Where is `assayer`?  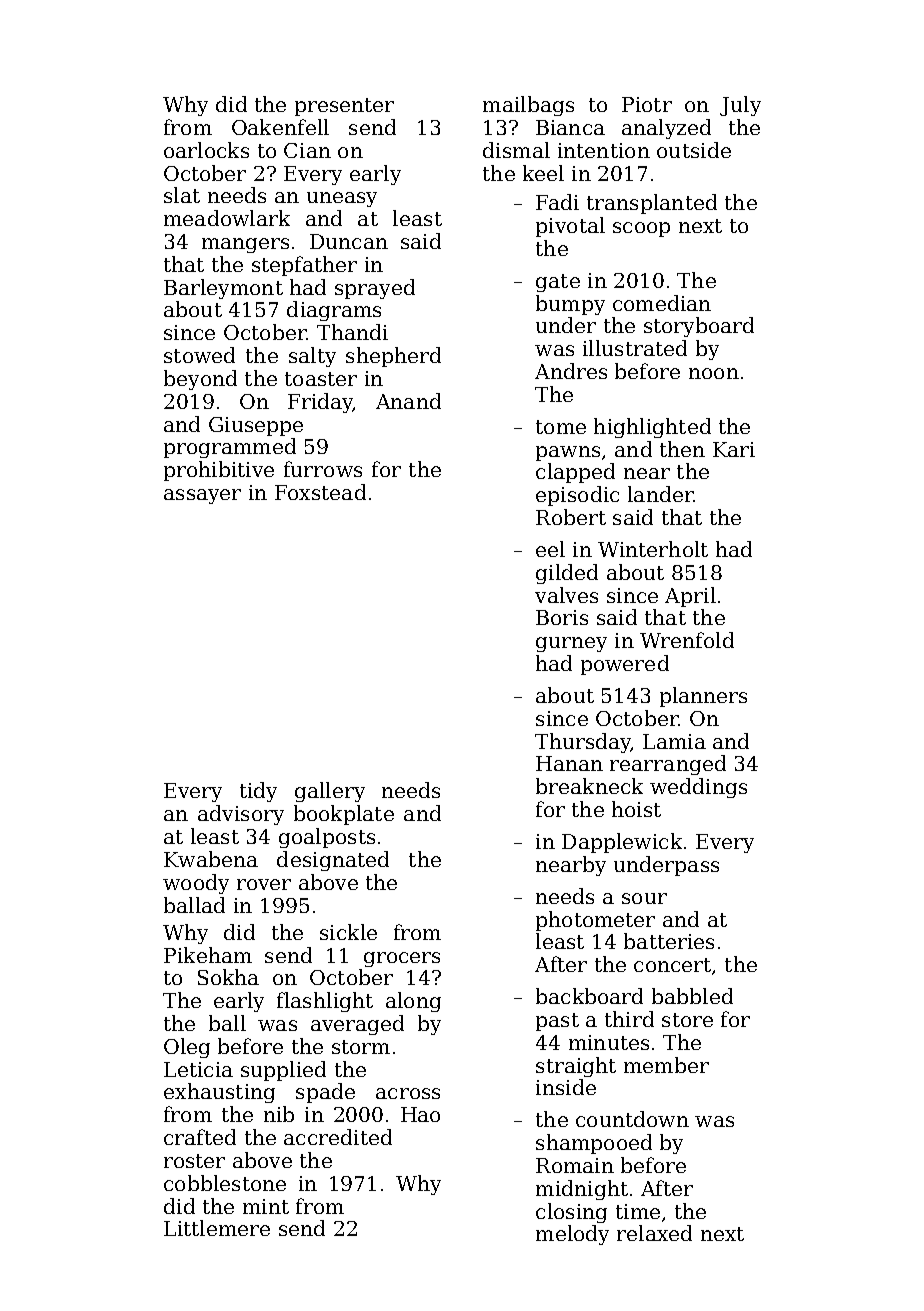 assayer is located at coordinates (202, 496).
